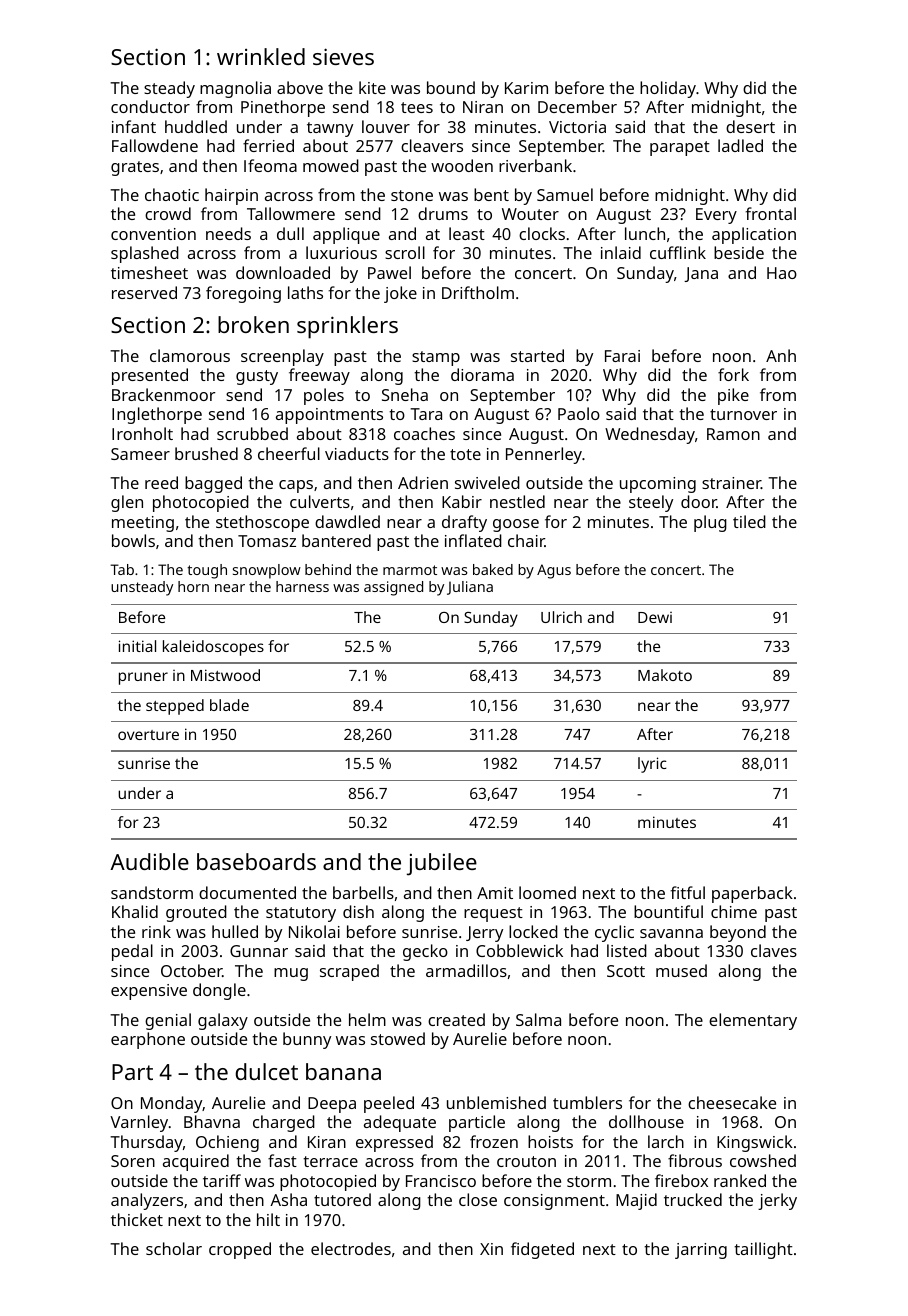  I want to click on fast, so click(282, 1160).
